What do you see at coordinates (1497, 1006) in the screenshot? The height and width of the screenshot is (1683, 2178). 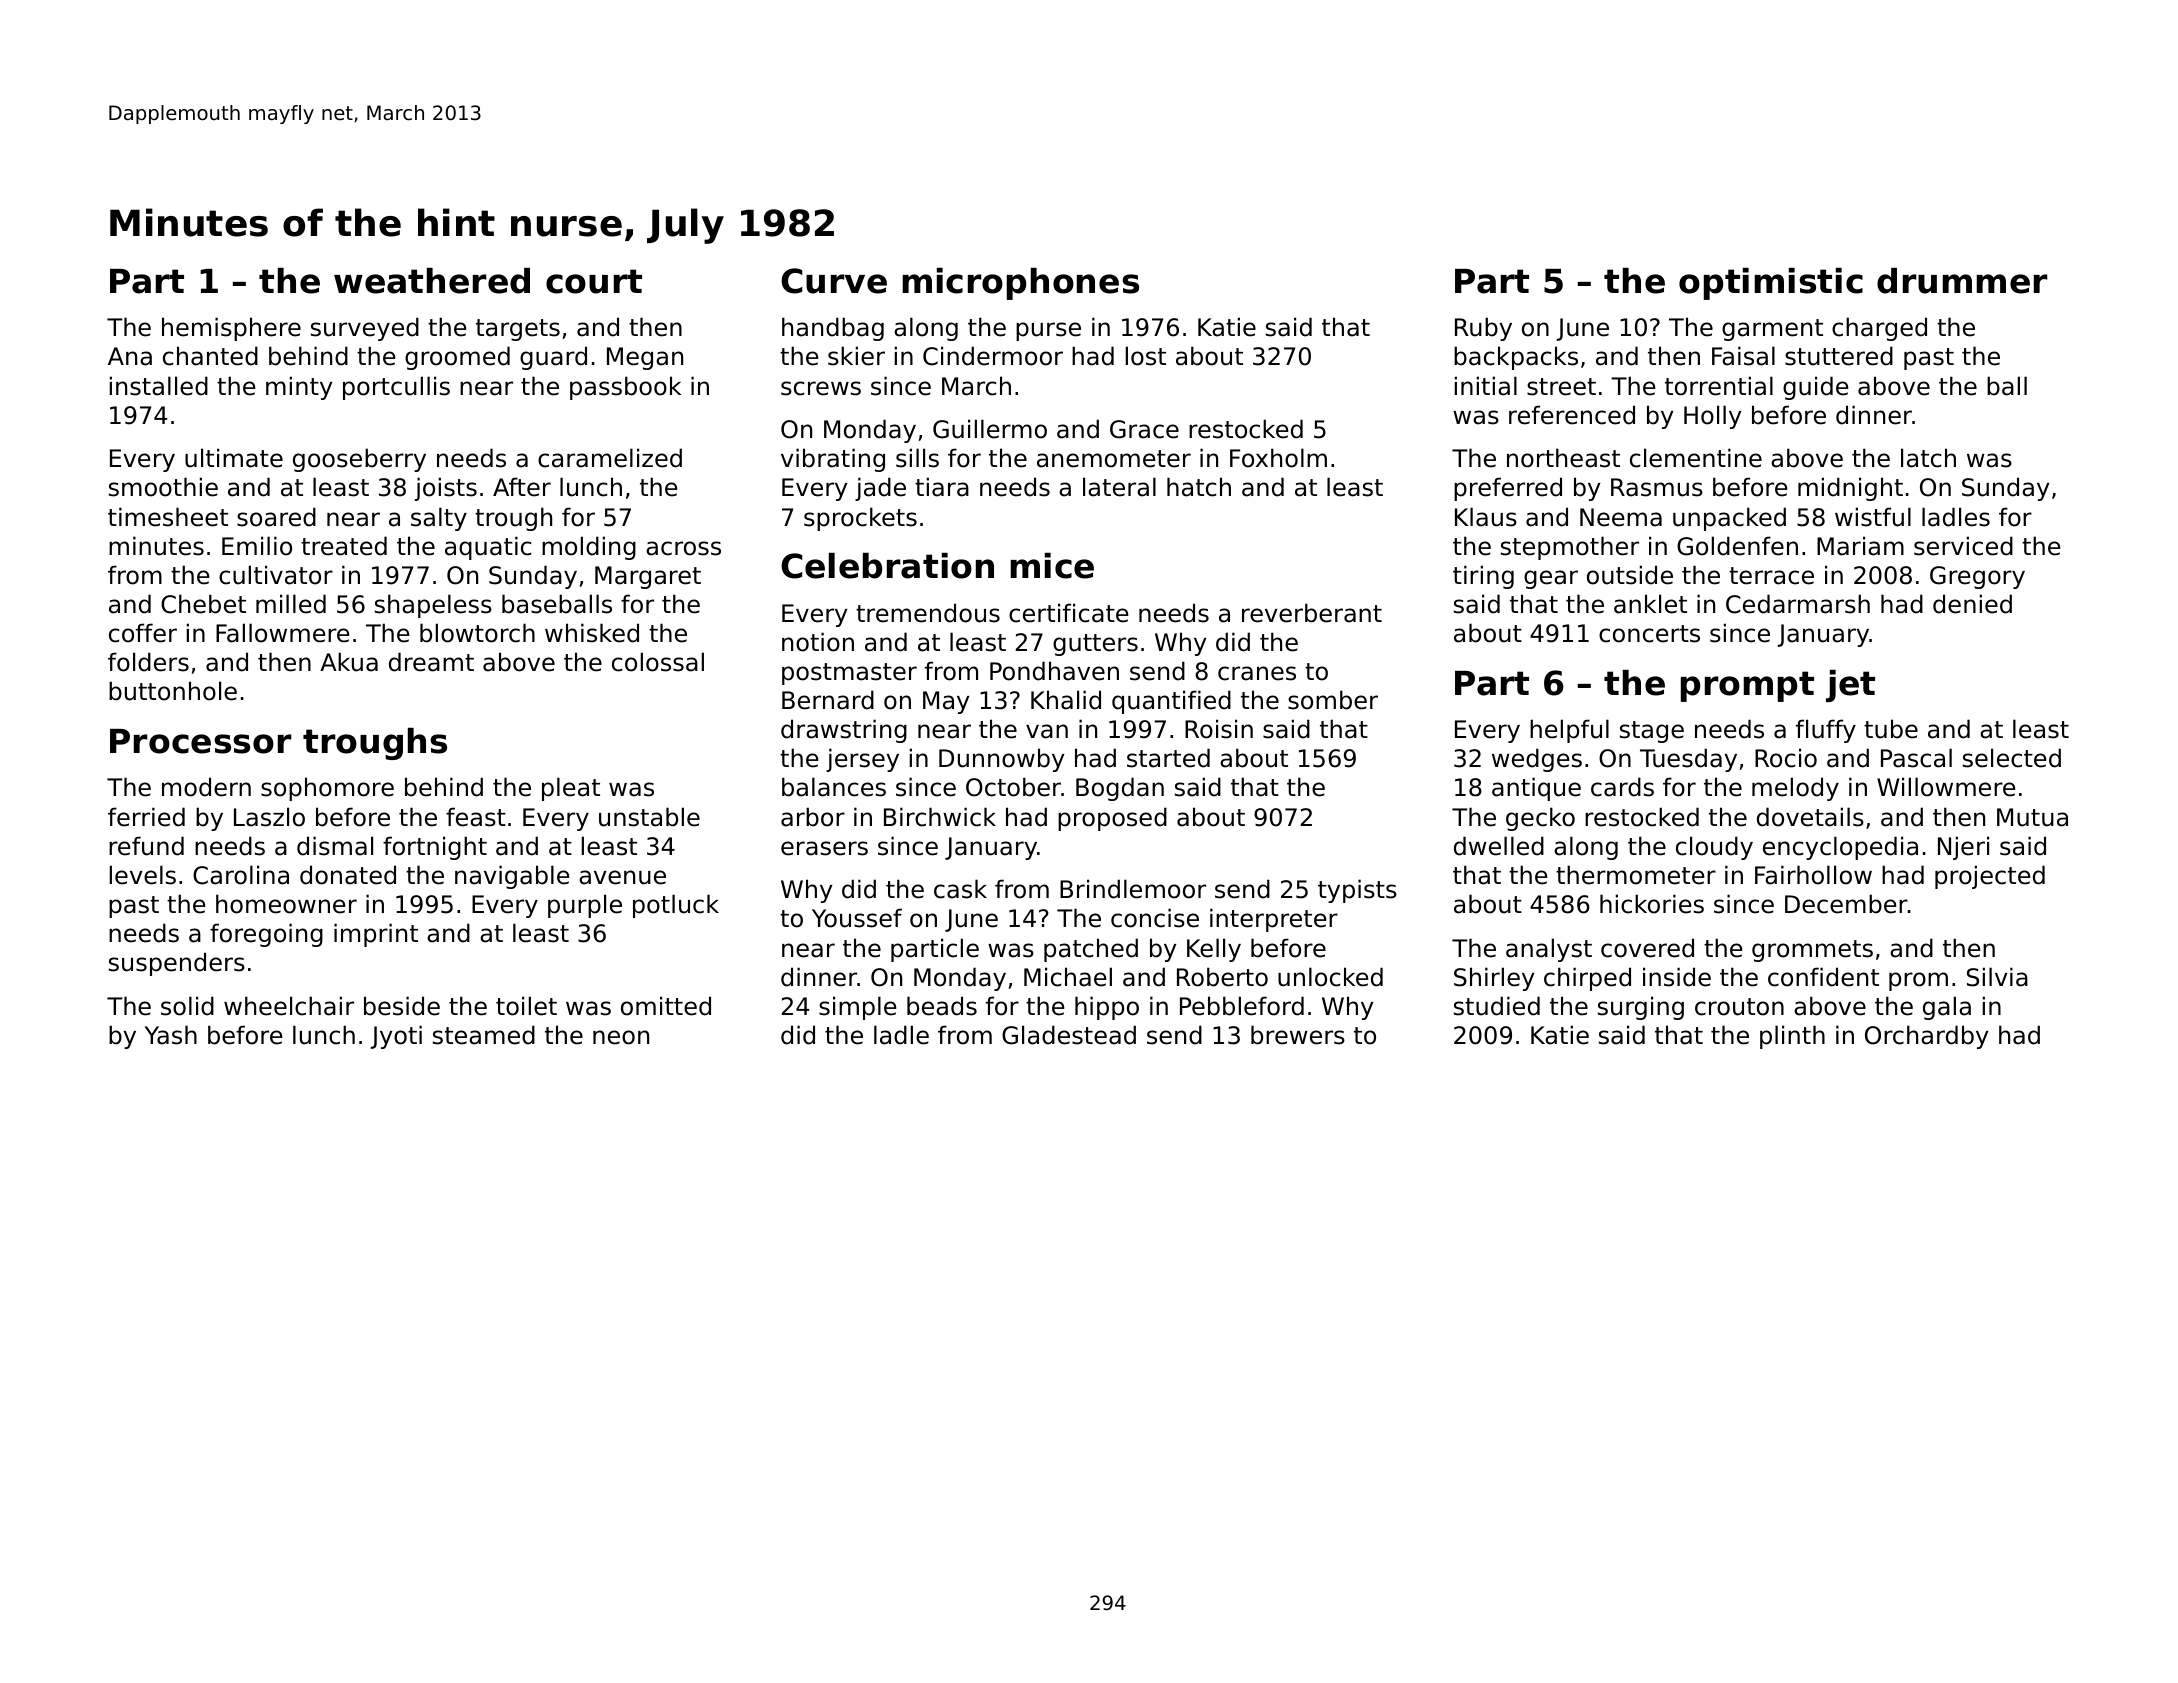 I see `studied` at bounding box center [1497, 1006].
